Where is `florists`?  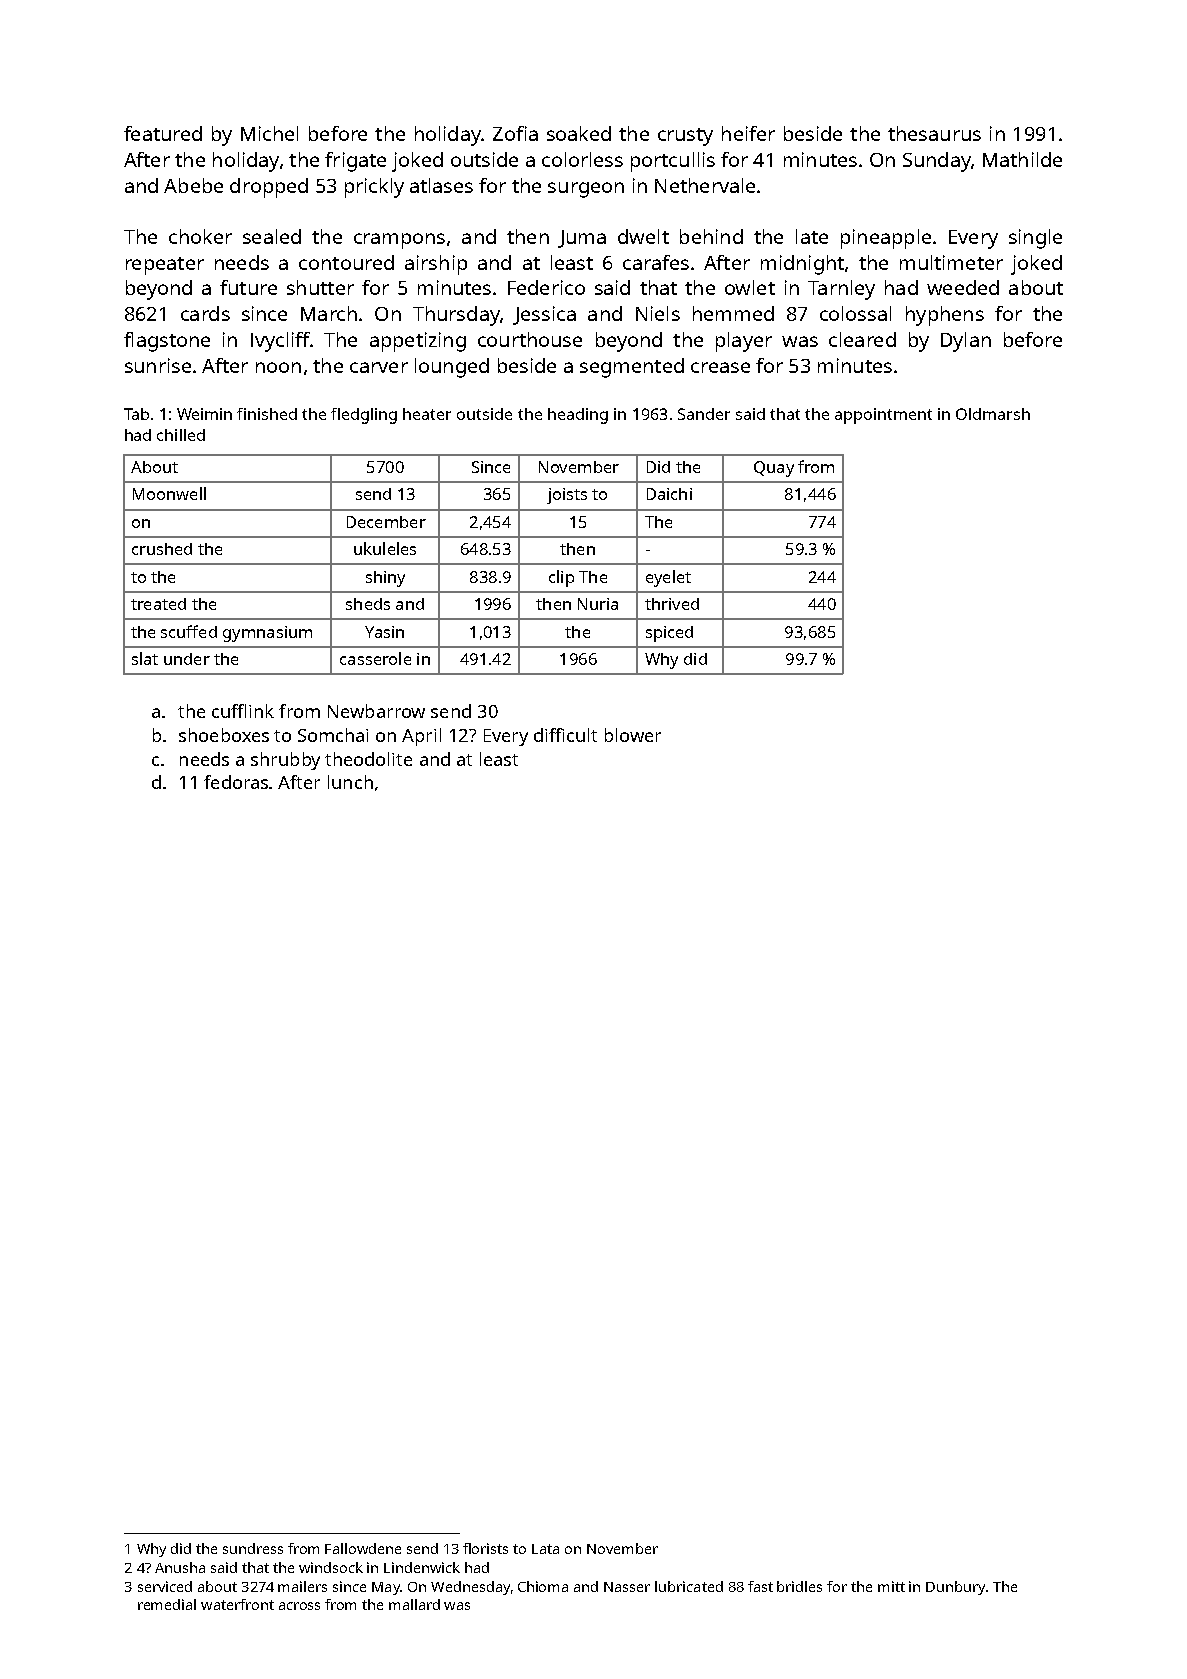 florists is located at coordinates (485, 1548).
